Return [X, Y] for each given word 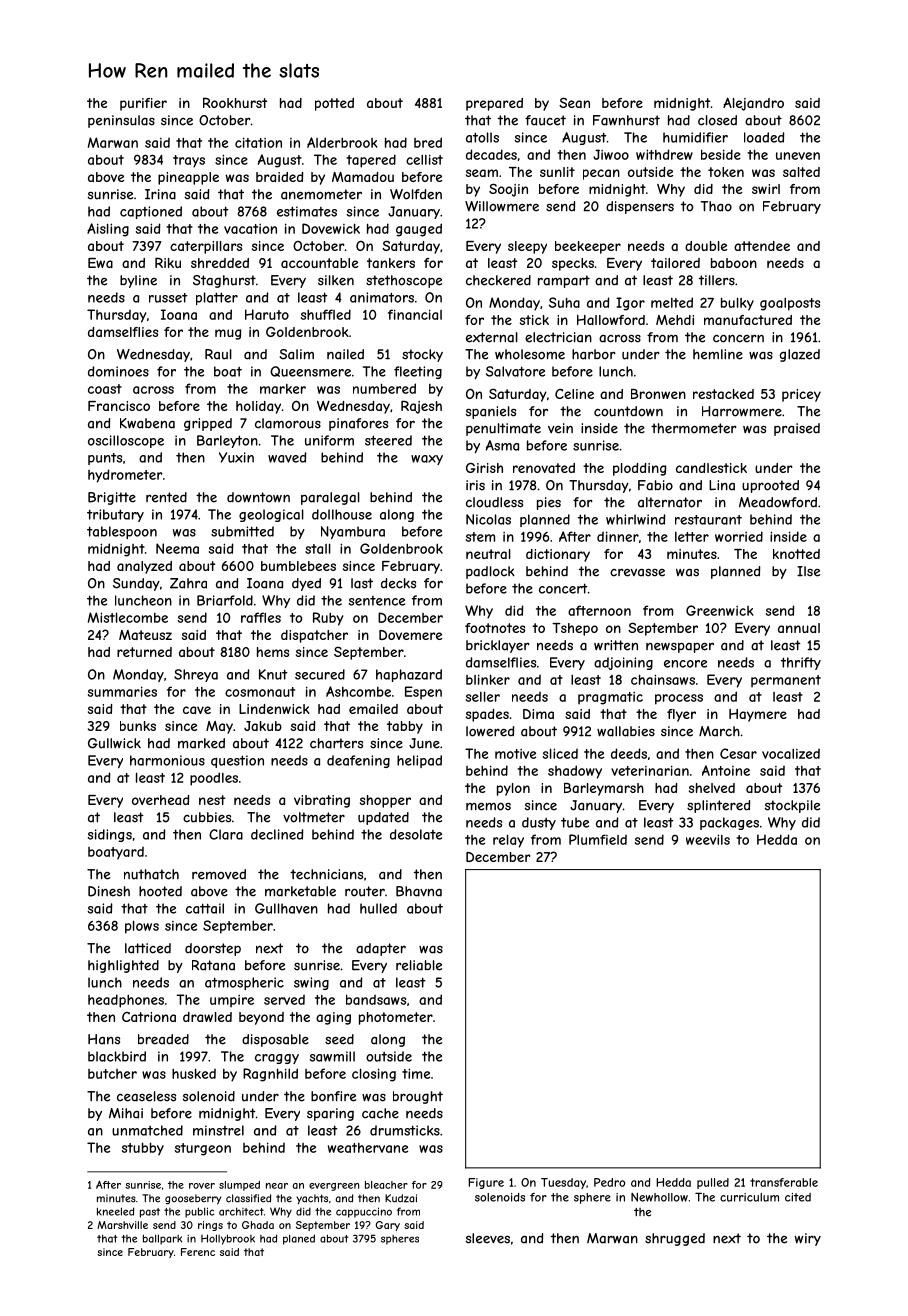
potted [334, 104]
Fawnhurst [626, 120]
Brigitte [112, 498]
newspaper [680, 647]
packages [729, 823]
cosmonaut [260, 692]
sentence [376, 601]
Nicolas [488, 519]
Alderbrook [342, 142]
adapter [381, 949]
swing [311, 983]
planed [299, 1239]
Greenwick [720, 610]
